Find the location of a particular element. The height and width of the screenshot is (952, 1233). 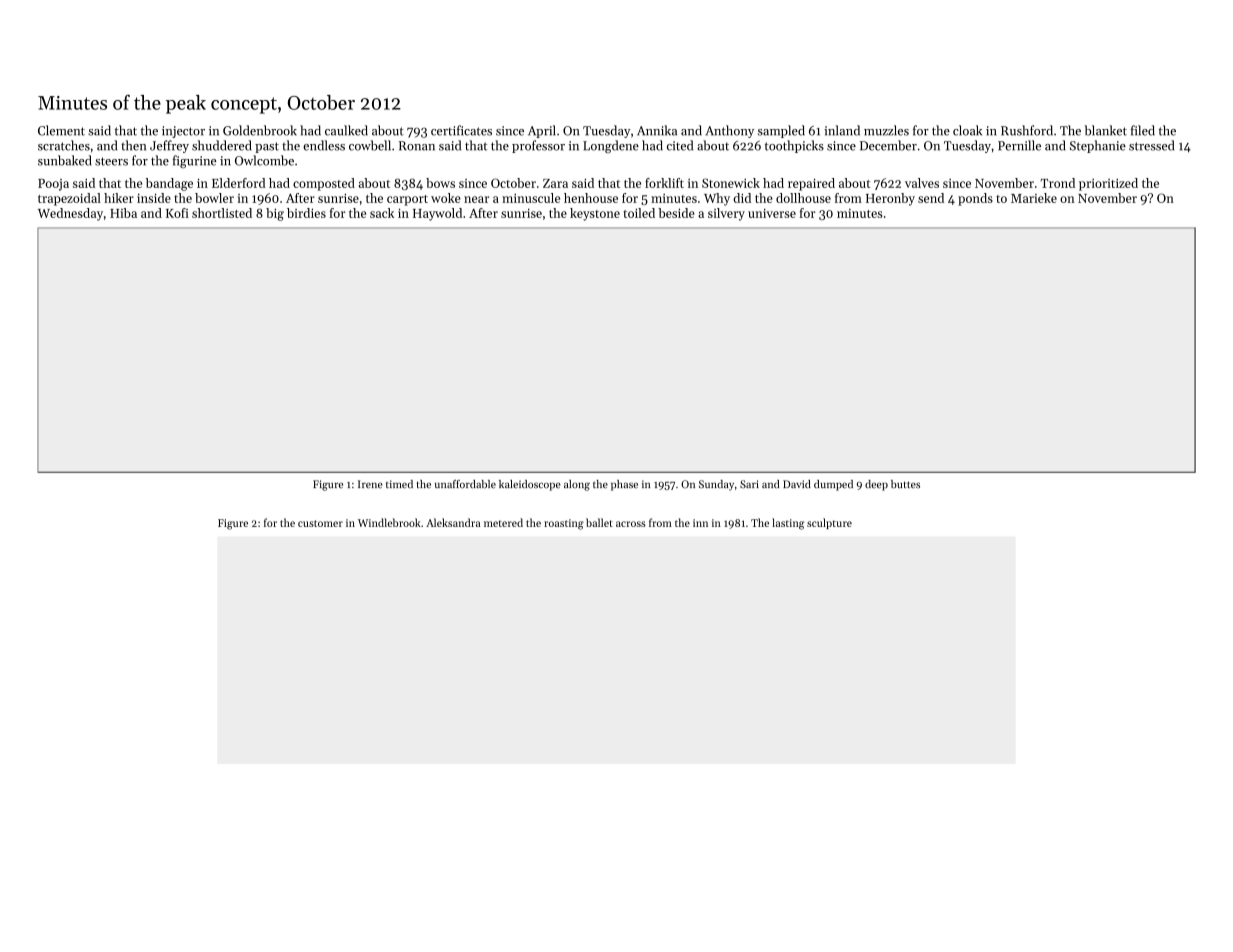

timed is located at coordinates (399, 484).
